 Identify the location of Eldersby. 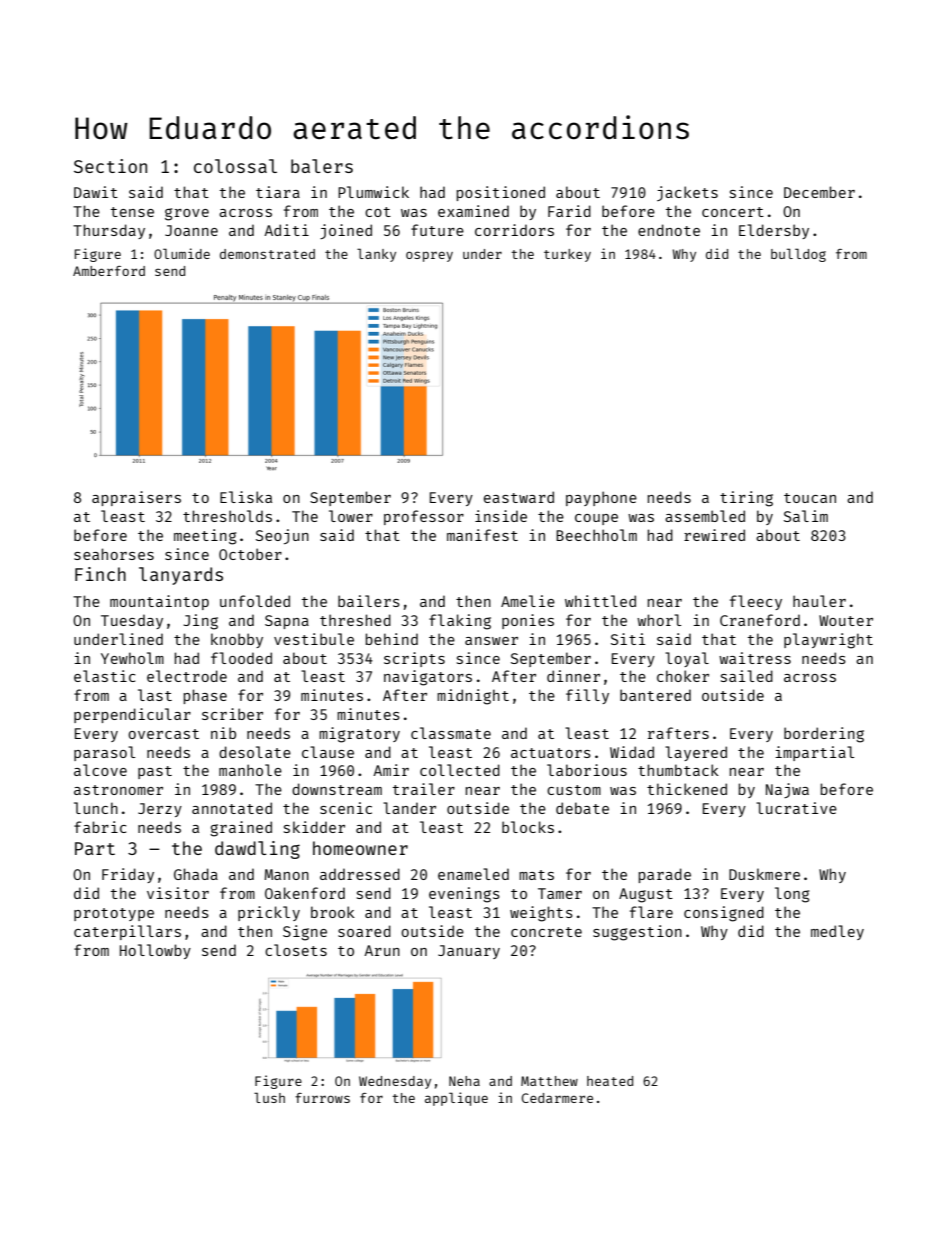
(774, 231).
